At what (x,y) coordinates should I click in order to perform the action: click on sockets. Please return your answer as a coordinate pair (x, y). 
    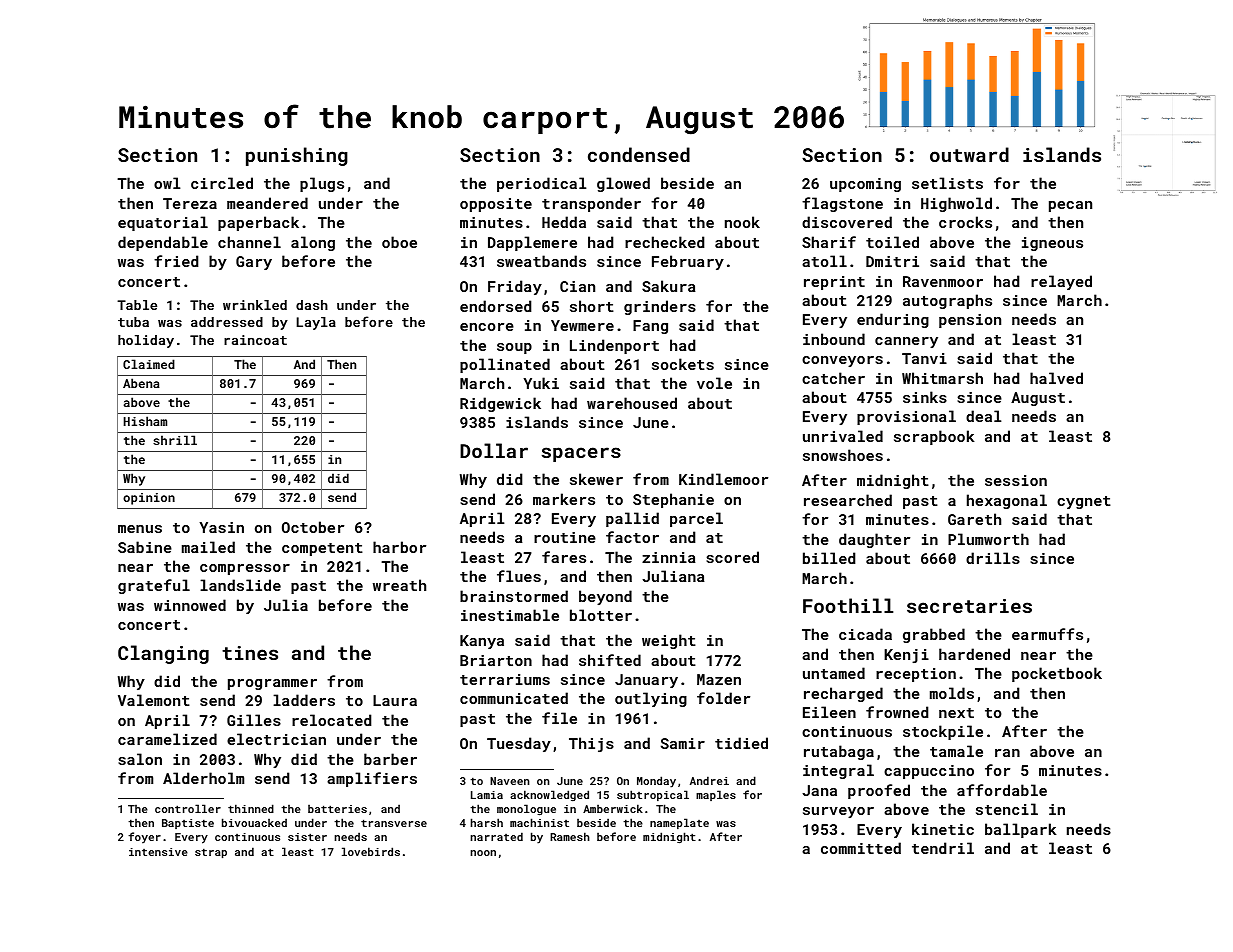
    Looking at the image, I should click on (683, 364).
